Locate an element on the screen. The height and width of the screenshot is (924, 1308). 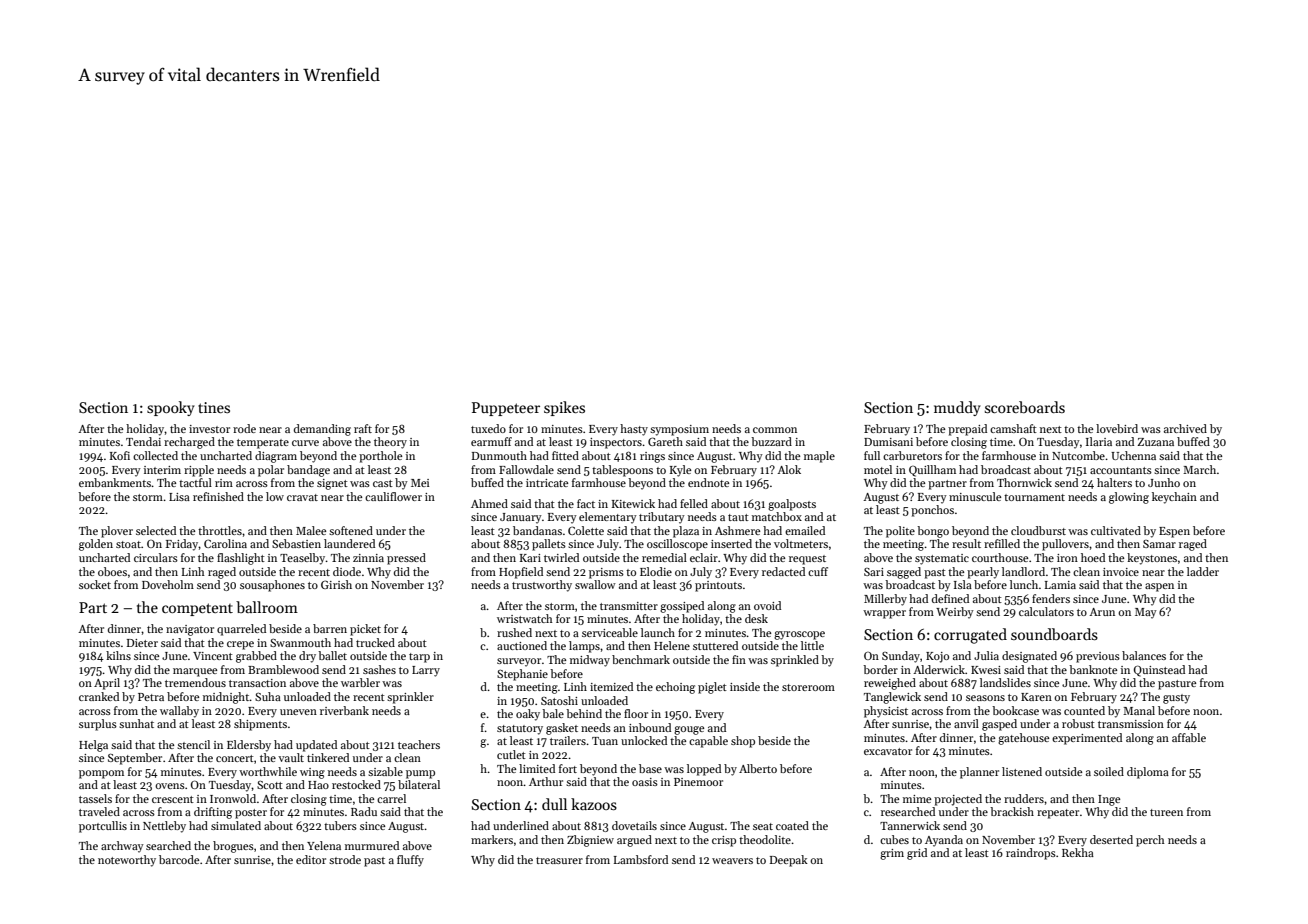
request is located at coordinates (807, 560).
